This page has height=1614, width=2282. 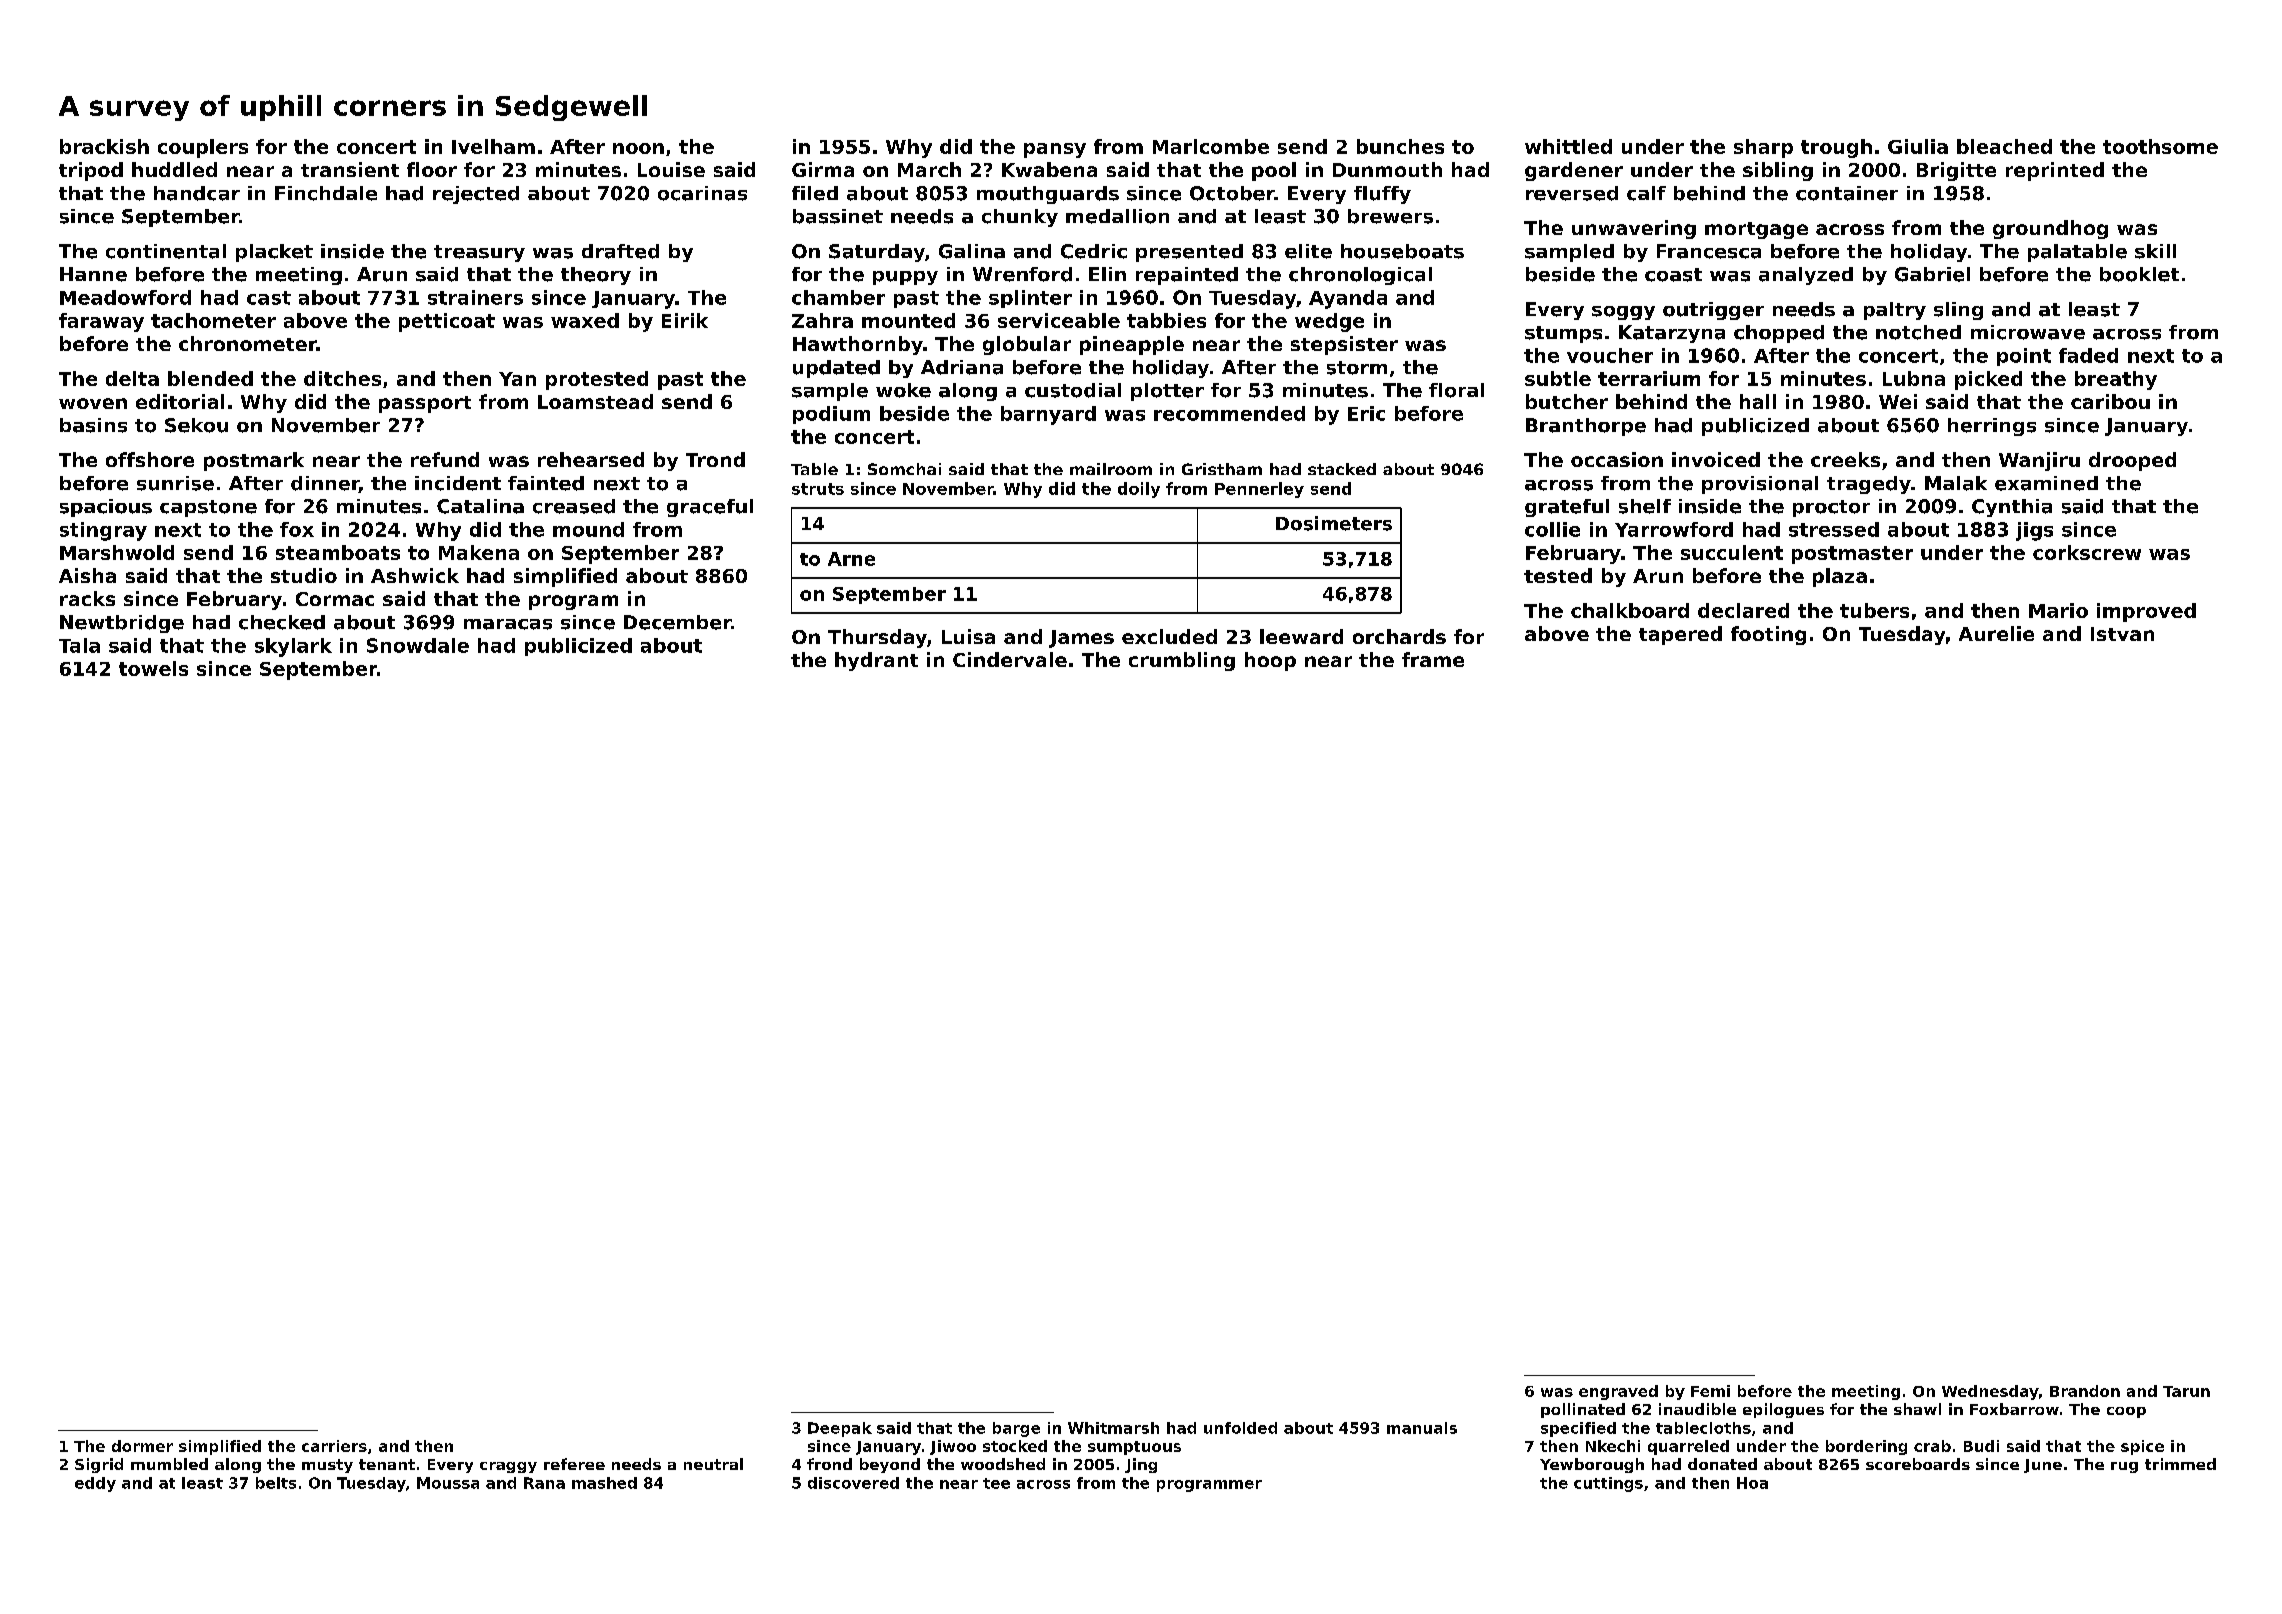 I want to click on towels, so click(x=153, y=668).
